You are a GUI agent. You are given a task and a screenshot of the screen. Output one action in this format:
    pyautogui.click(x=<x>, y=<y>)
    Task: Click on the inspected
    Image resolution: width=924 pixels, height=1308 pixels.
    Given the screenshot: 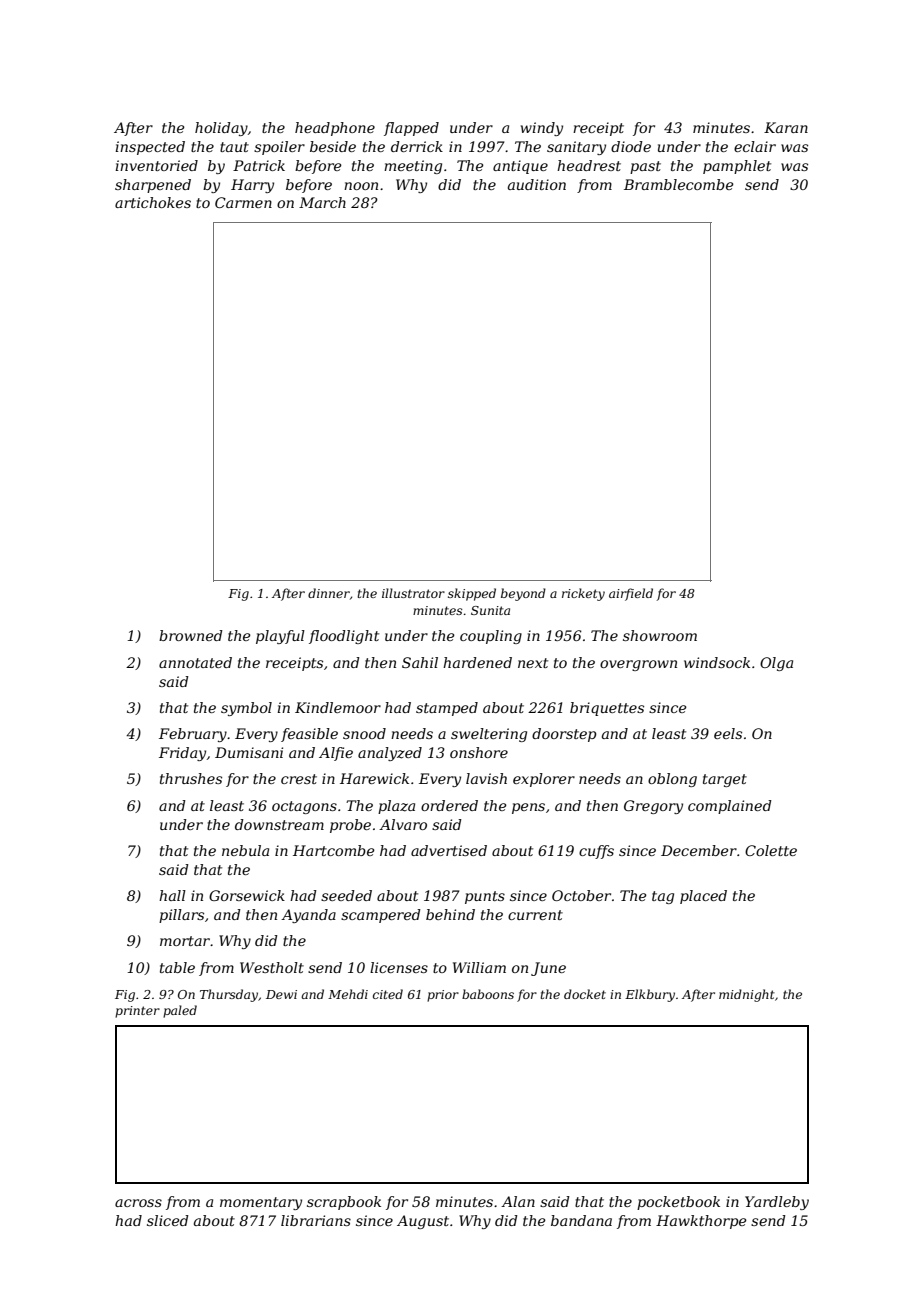 What is the action you would take?
    pyautogui.click(x=150, y=148)
